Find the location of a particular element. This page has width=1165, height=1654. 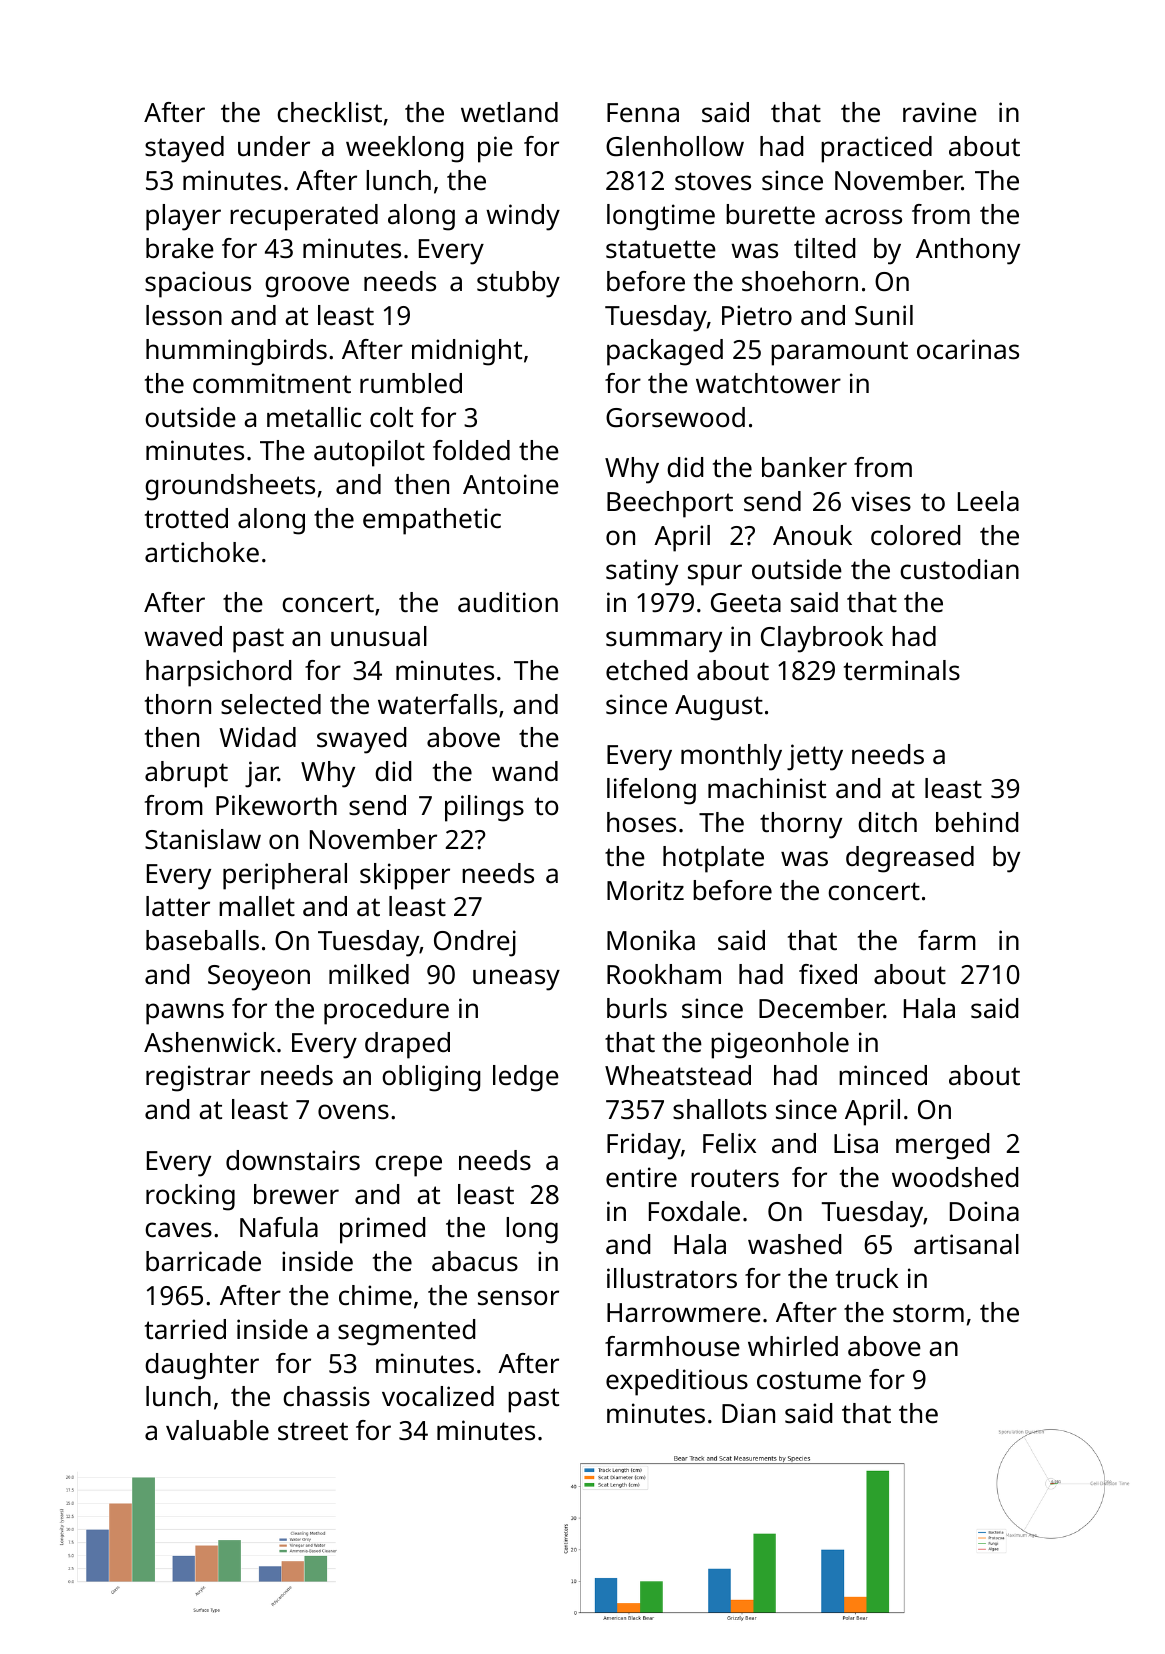

street is located at coordinates (313, 1431).
